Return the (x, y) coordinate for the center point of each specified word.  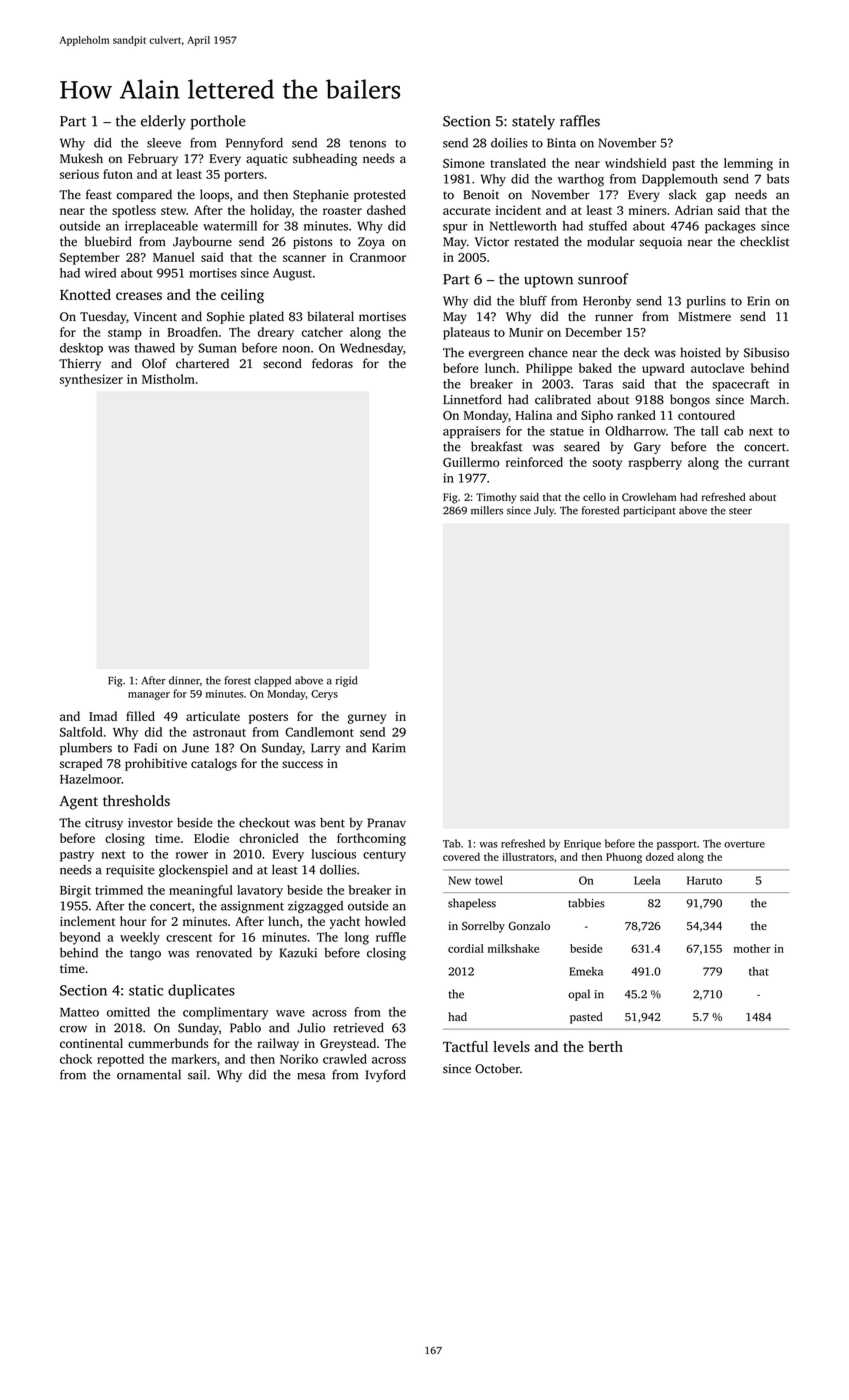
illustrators (528, 857)
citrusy (104, 824)
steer (740, 511)
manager (149, 696)
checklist (764, 241)
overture (744, 844)
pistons (312, 243)
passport (677, 845)
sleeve (164, 143)
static (146, 990)
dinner (184, 680)
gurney (367, 719)
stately (533, 122)
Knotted (85, 294)
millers (487, 510)
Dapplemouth (680, 180)
